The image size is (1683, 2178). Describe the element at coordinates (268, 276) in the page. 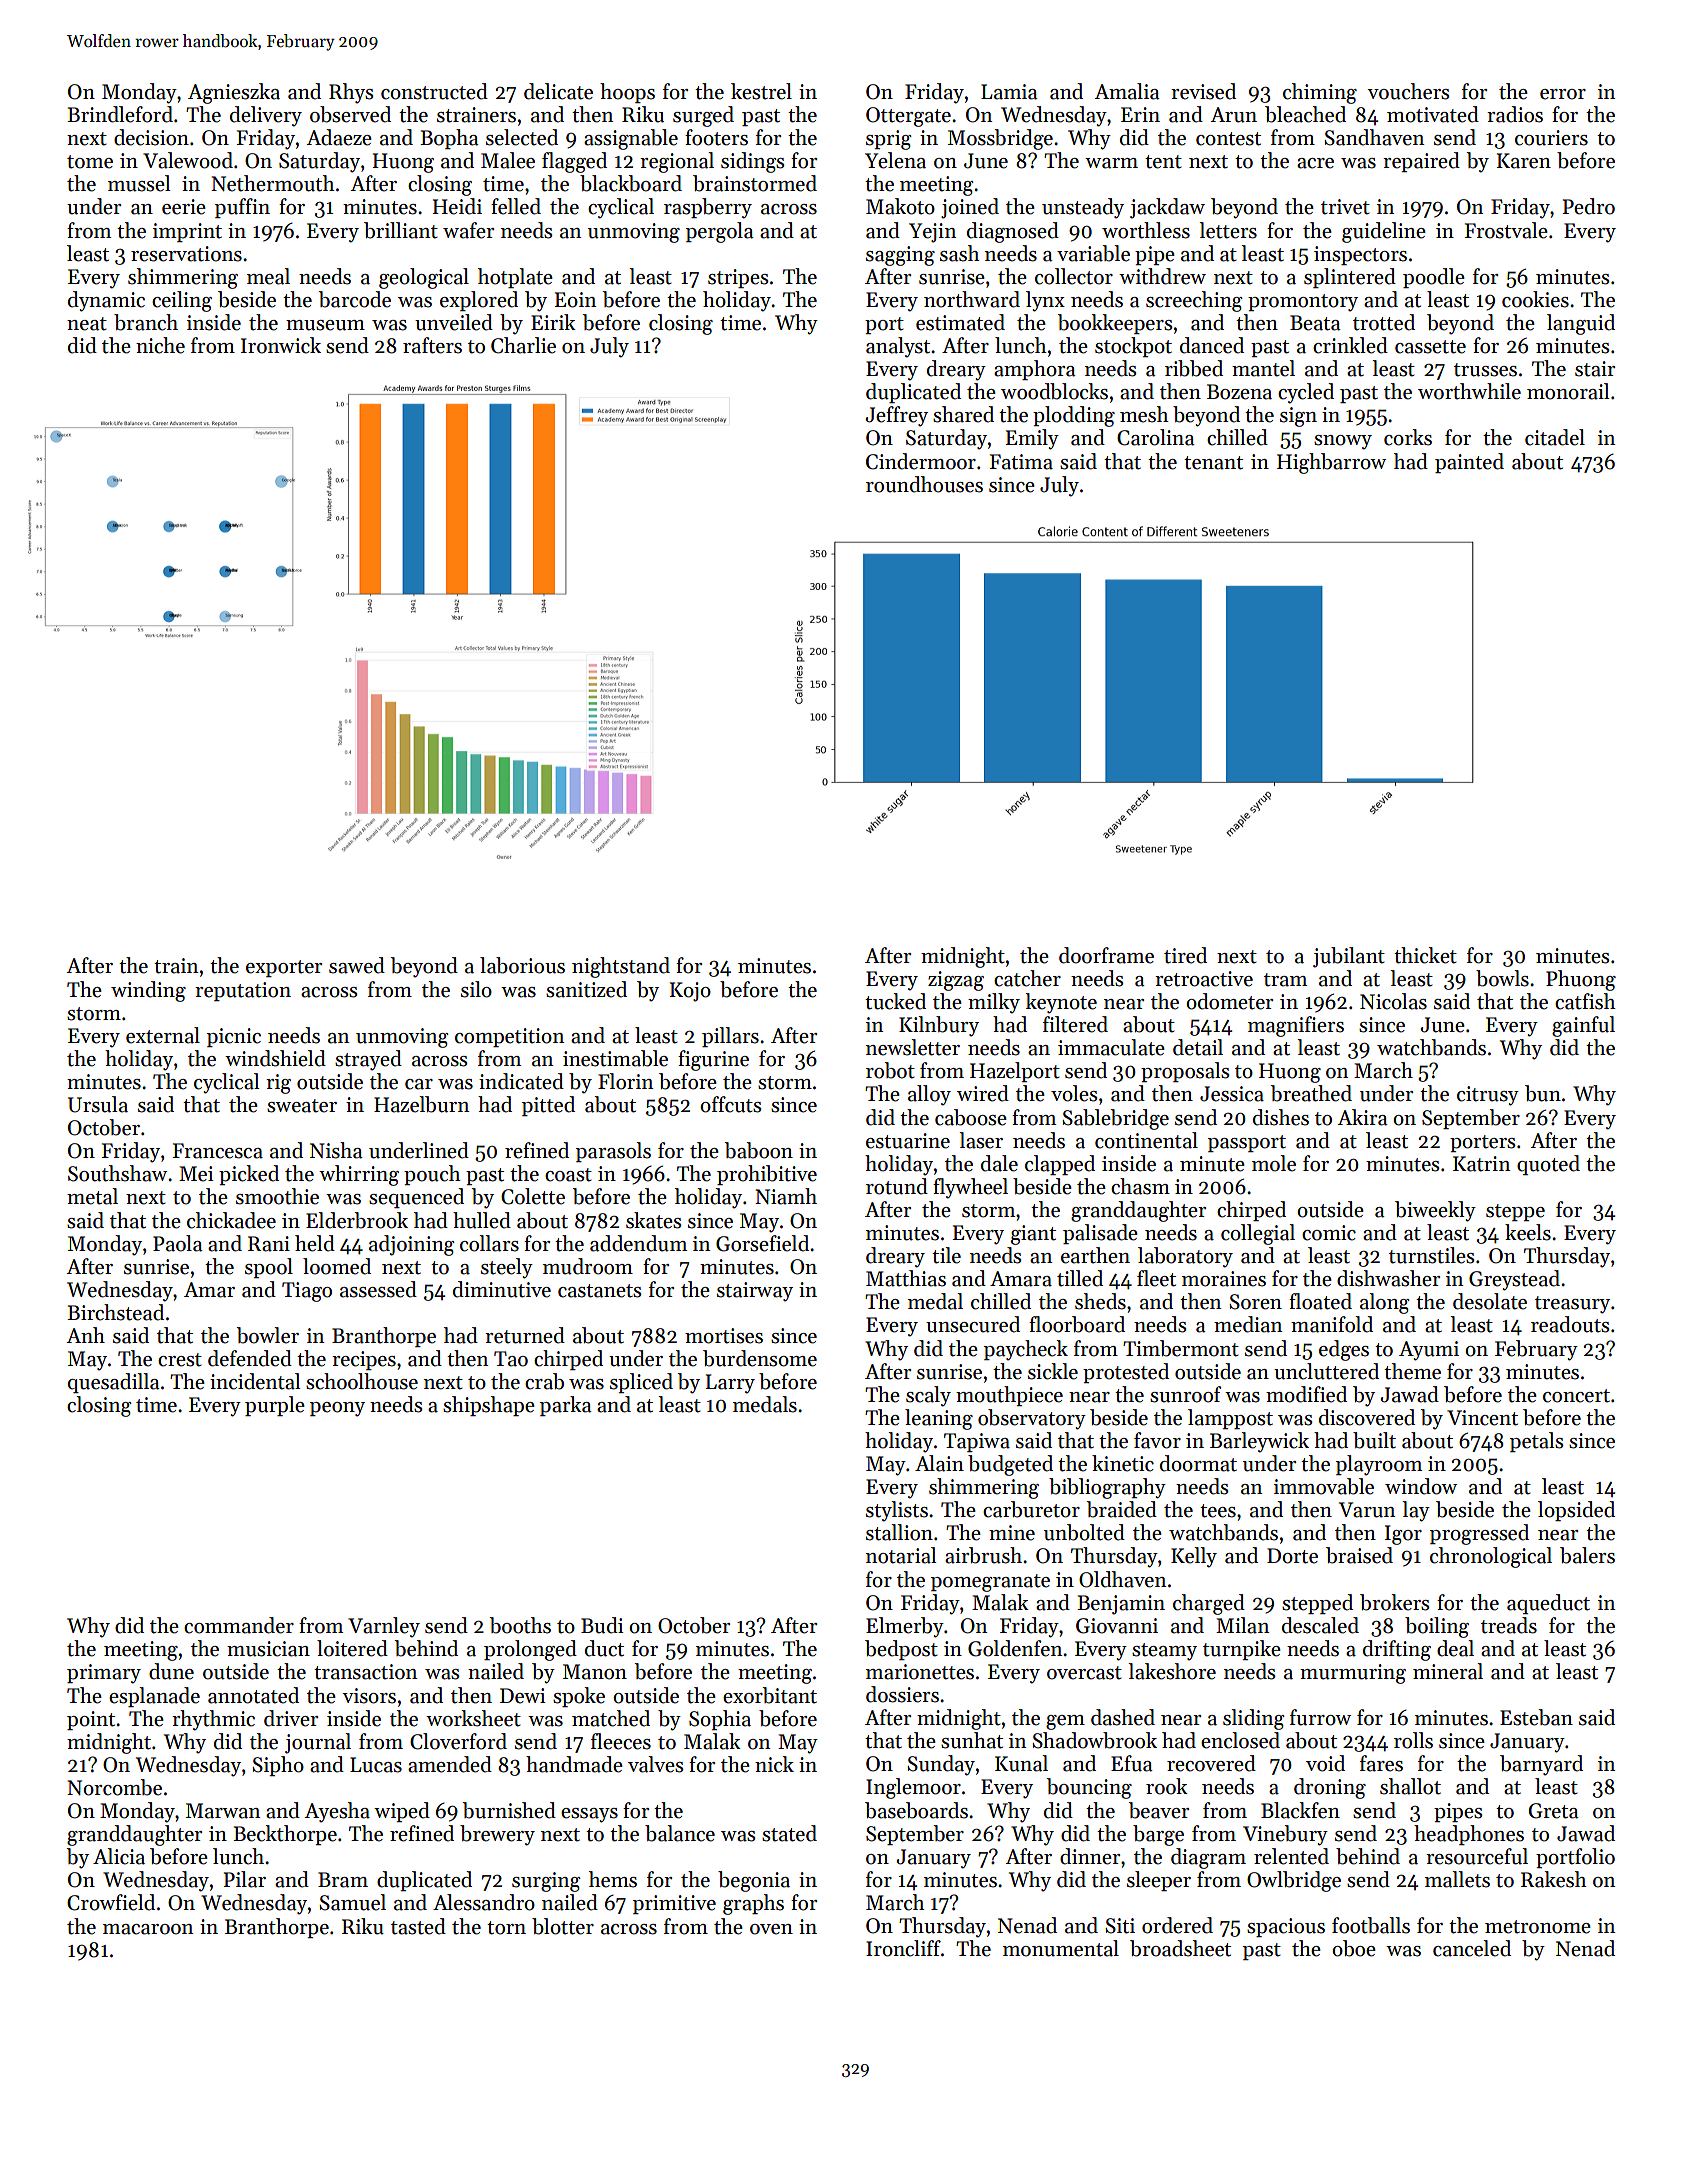

I see `meal` at that location.
